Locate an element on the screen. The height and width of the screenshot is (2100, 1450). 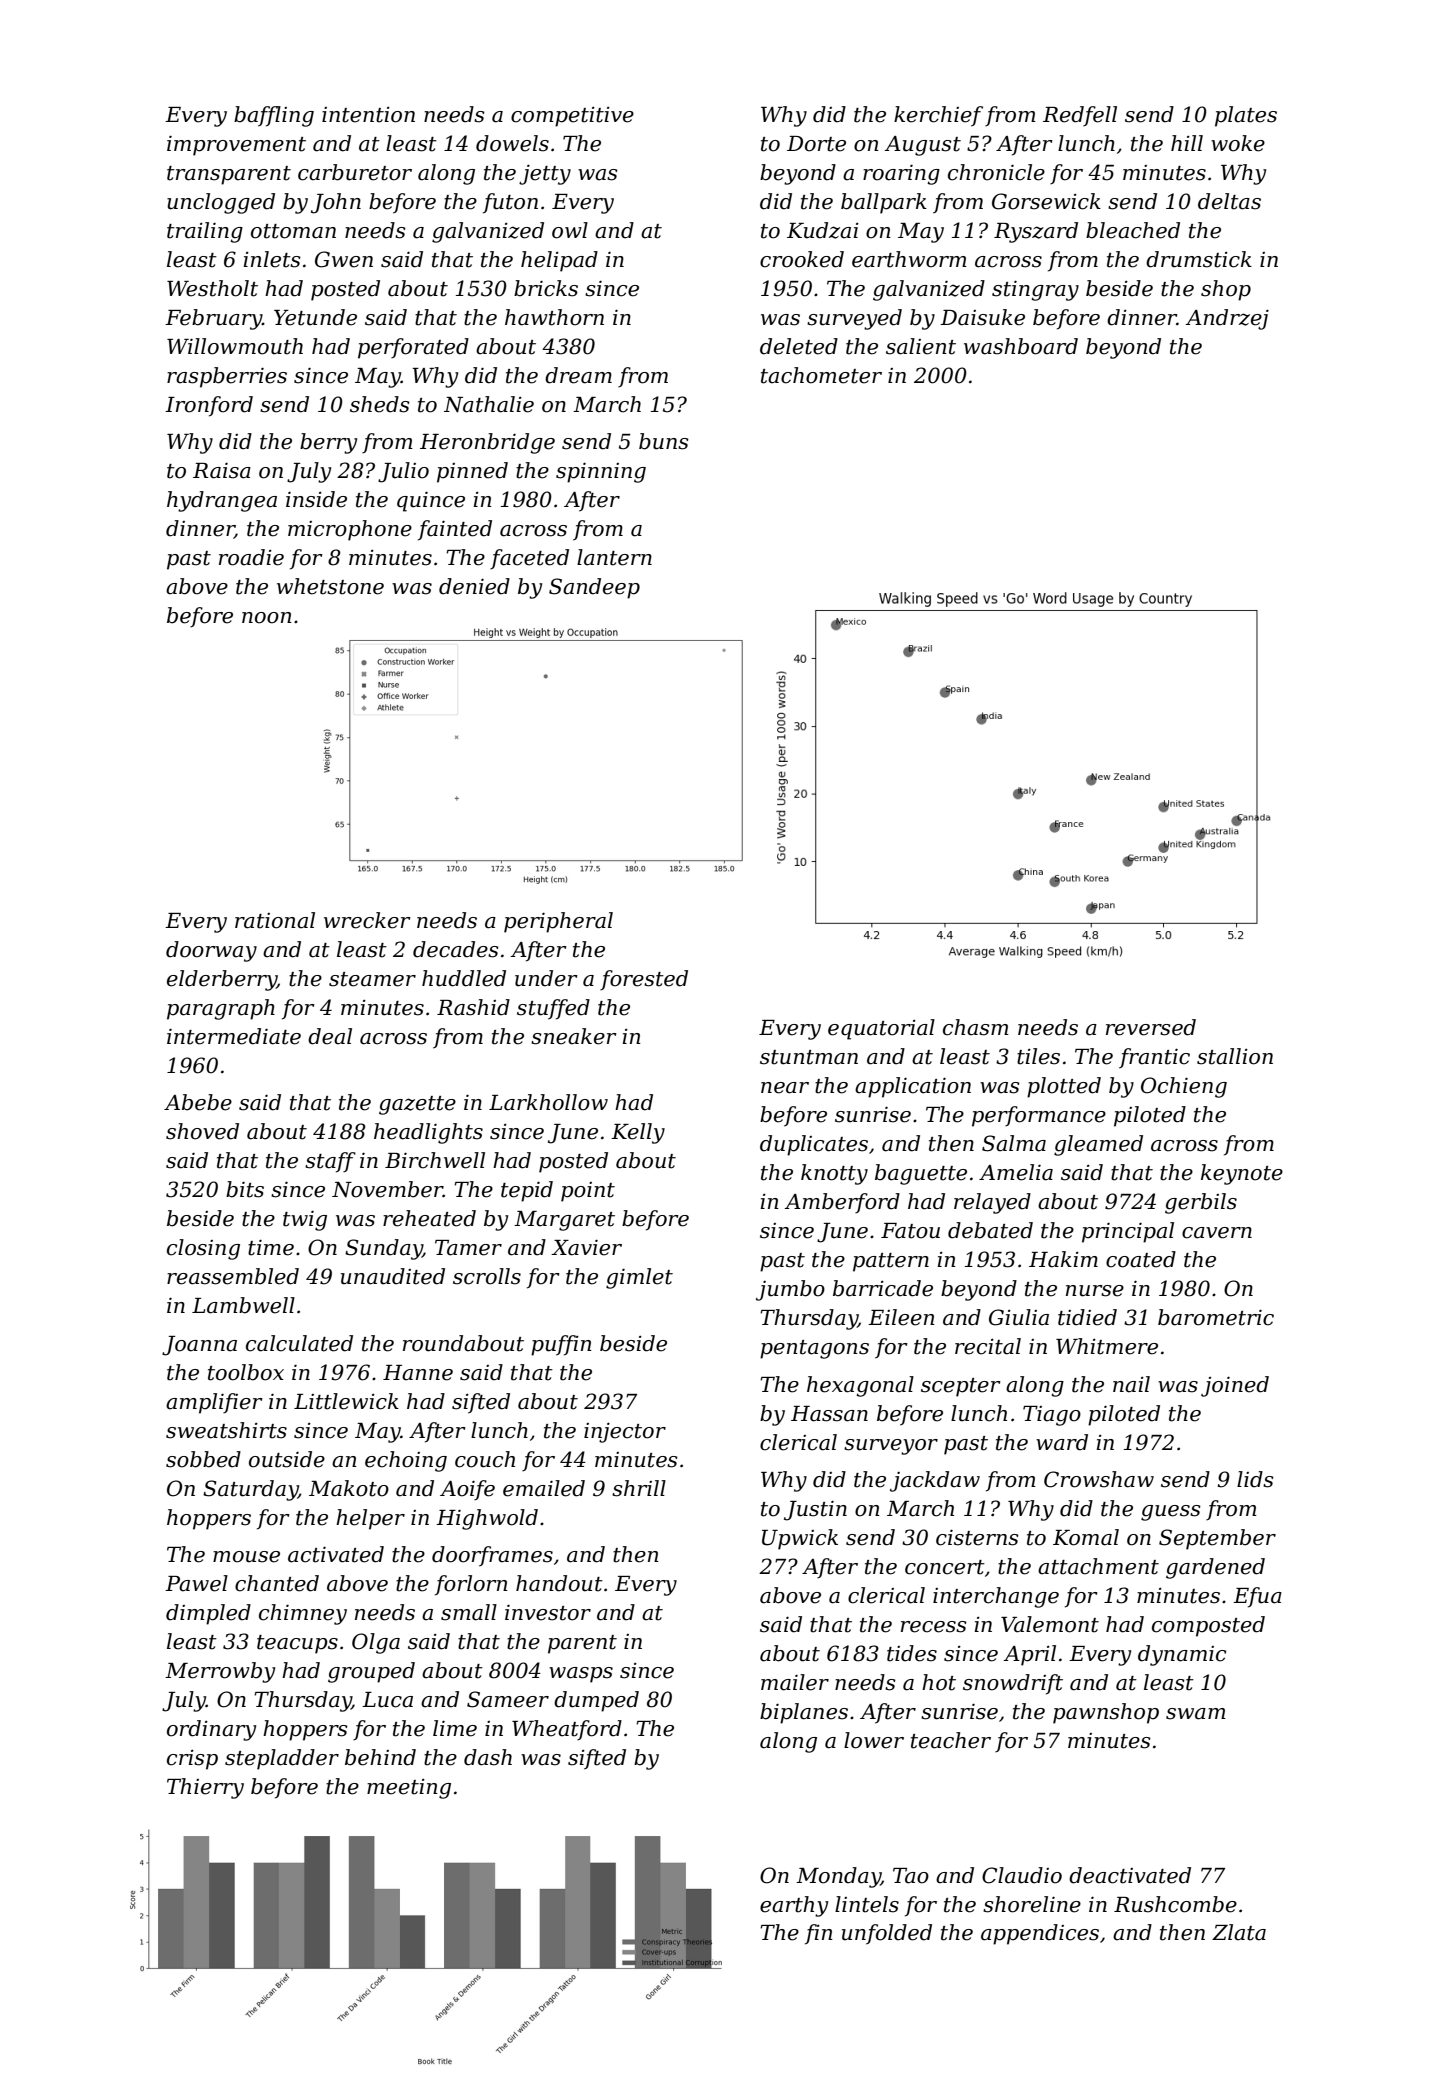
equatorial is located at coordinates (881, 1029).
